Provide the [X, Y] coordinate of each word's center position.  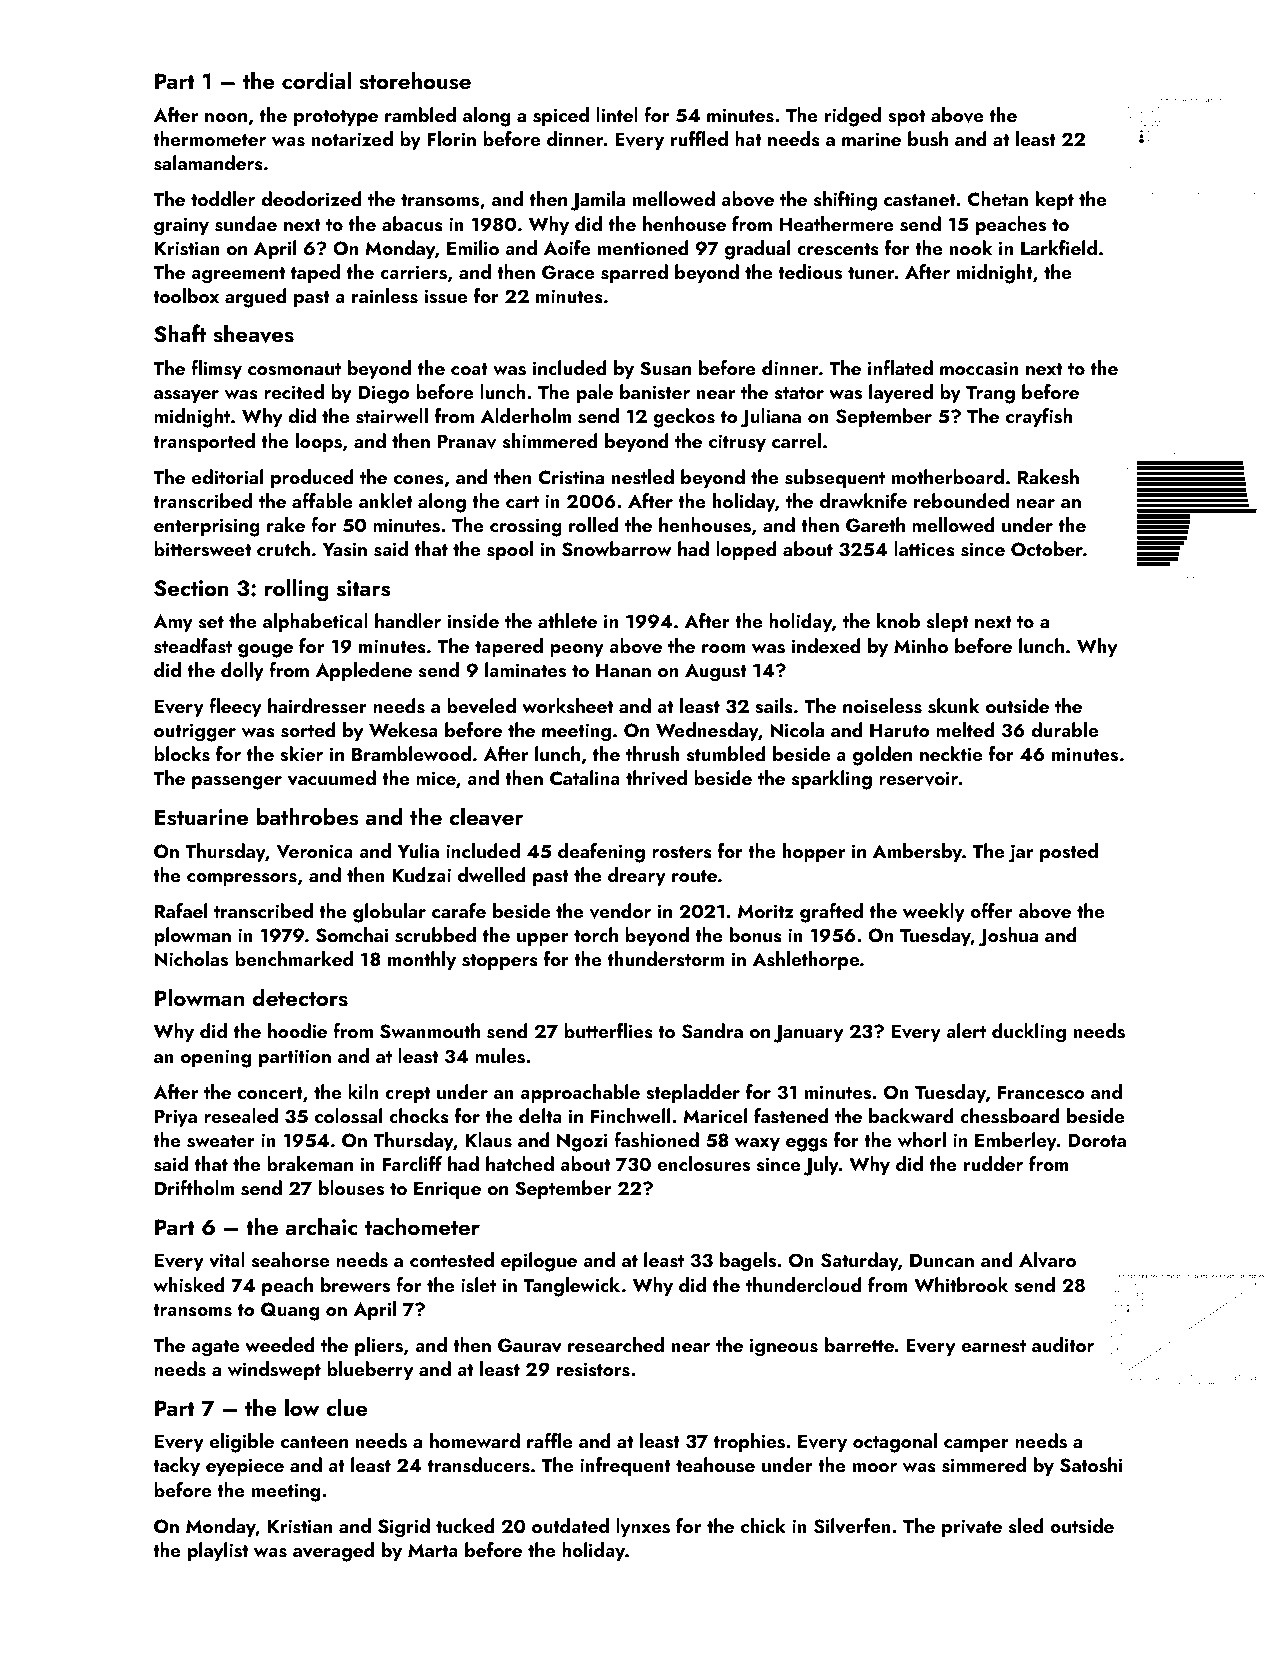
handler [408, 620]
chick [763, 1525]
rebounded [961, 500]
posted [1069, 852]
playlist [218, 1551]
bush [928, 139]
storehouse [415, 81]
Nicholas [191, 959]
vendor [620, 911]
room [724, 648]
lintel [617, 114]
